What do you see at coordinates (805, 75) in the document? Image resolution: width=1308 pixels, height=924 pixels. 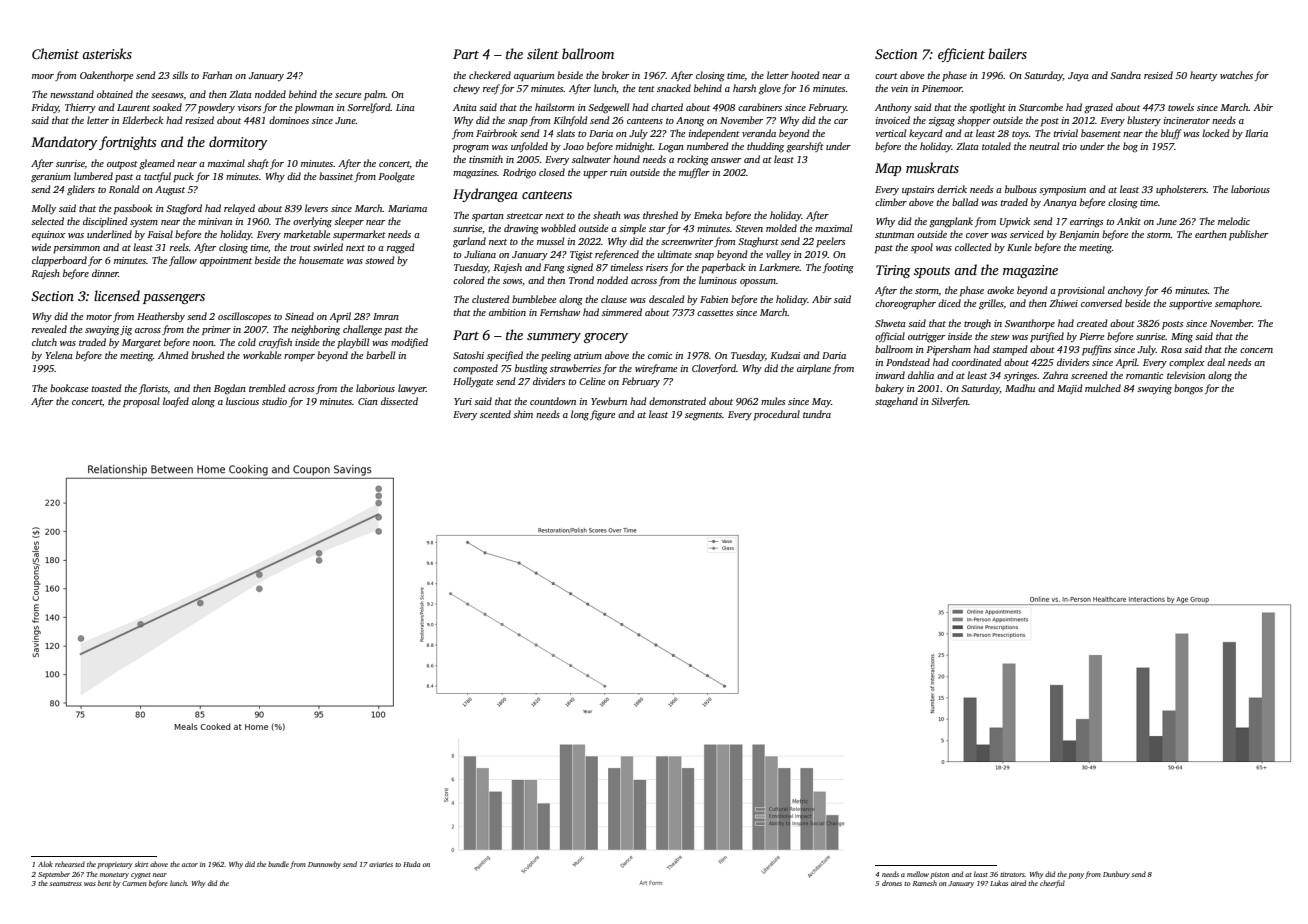 I see `hooted` at bounding box center [805, 75].
